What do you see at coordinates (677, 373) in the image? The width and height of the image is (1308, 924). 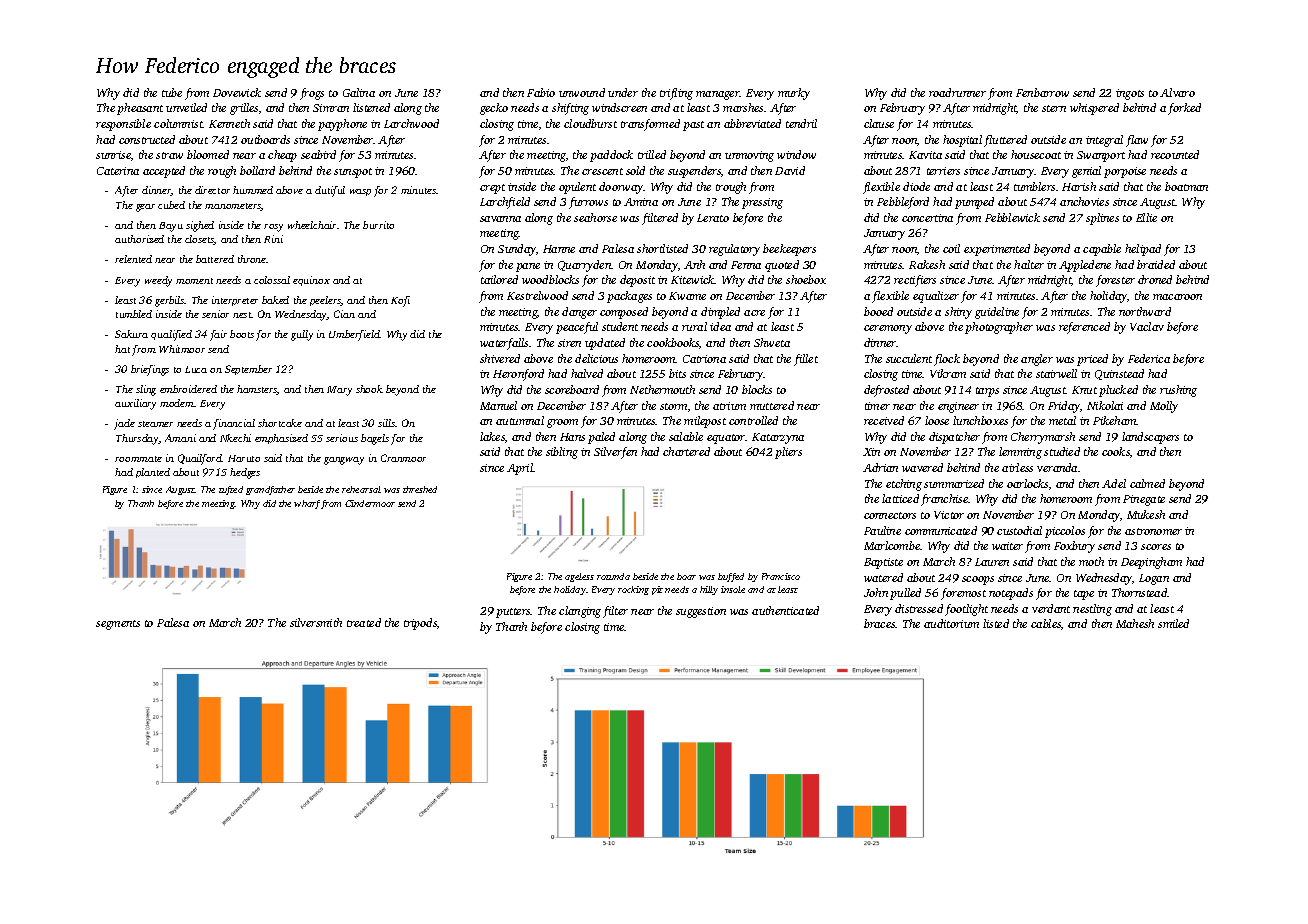 I see `bits` at bounding box center [677, 373].
